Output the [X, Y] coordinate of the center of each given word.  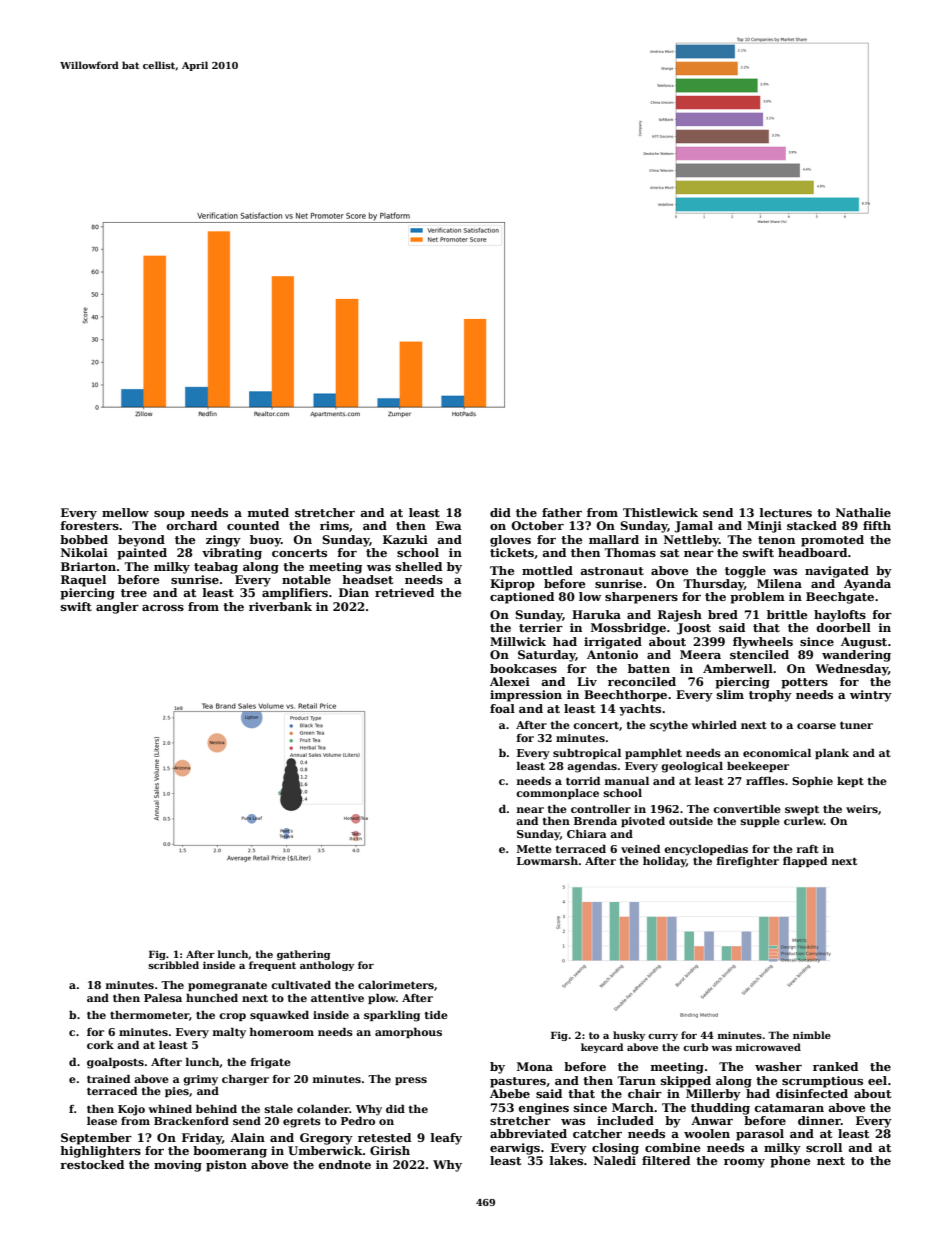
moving [178, 1166]
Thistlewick [660, 512]
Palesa [163, 997]
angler [117, 608]
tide [436, 1014]
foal [502, 708]
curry [663, 1037]
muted [268, 512]
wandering [856, 656]
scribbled [173, 965]
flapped [805, 861]
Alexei [510, 681]
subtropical [587, 753]
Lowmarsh [547, 861]
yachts [640, 710]
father [562, 512]
